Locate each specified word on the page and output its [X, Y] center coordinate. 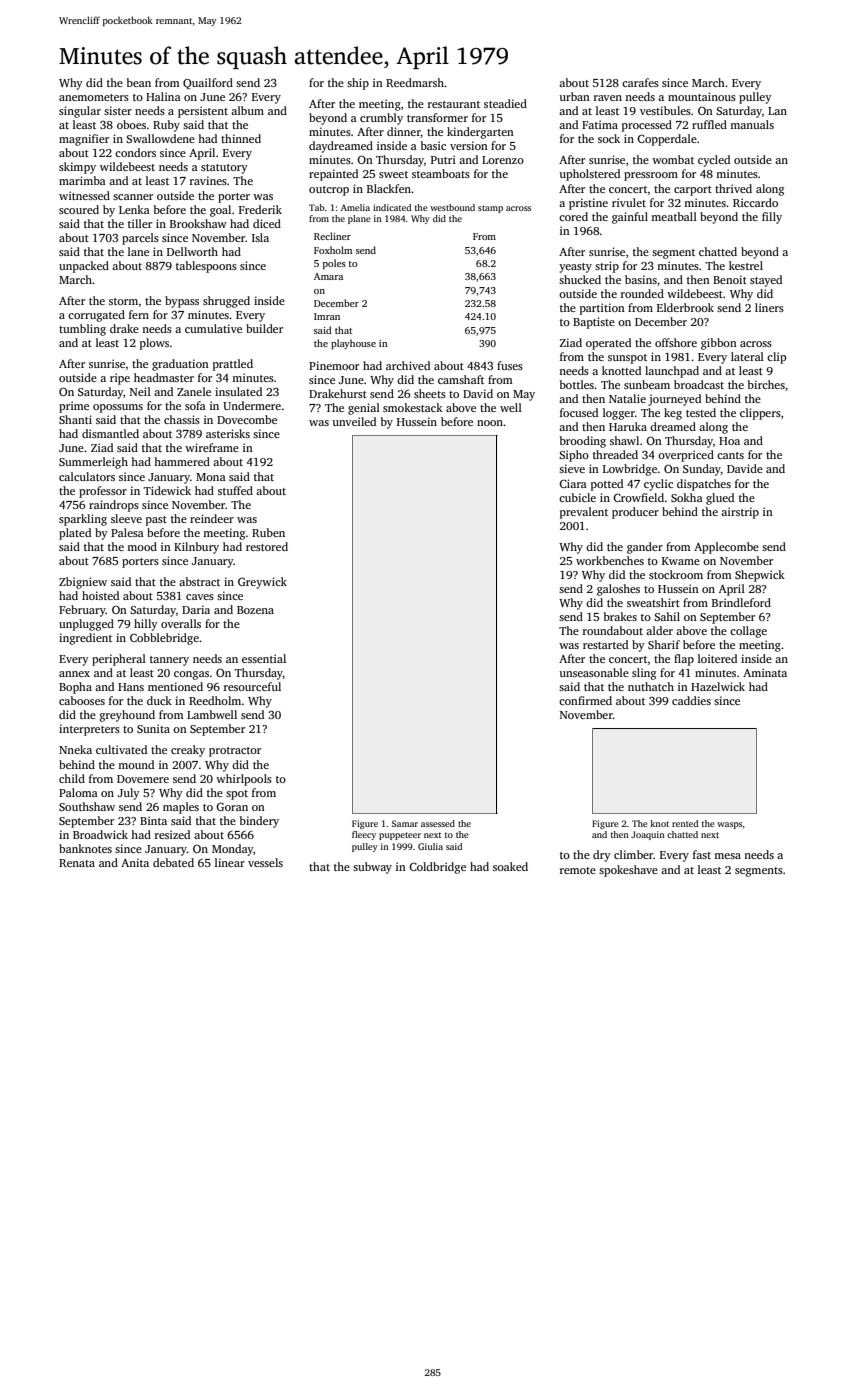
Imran [327, 316]
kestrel [746, 265]
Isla [260, 237]
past [156, 521]
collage [748, 632]
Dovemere [143, 779]
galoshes [618, 590]
